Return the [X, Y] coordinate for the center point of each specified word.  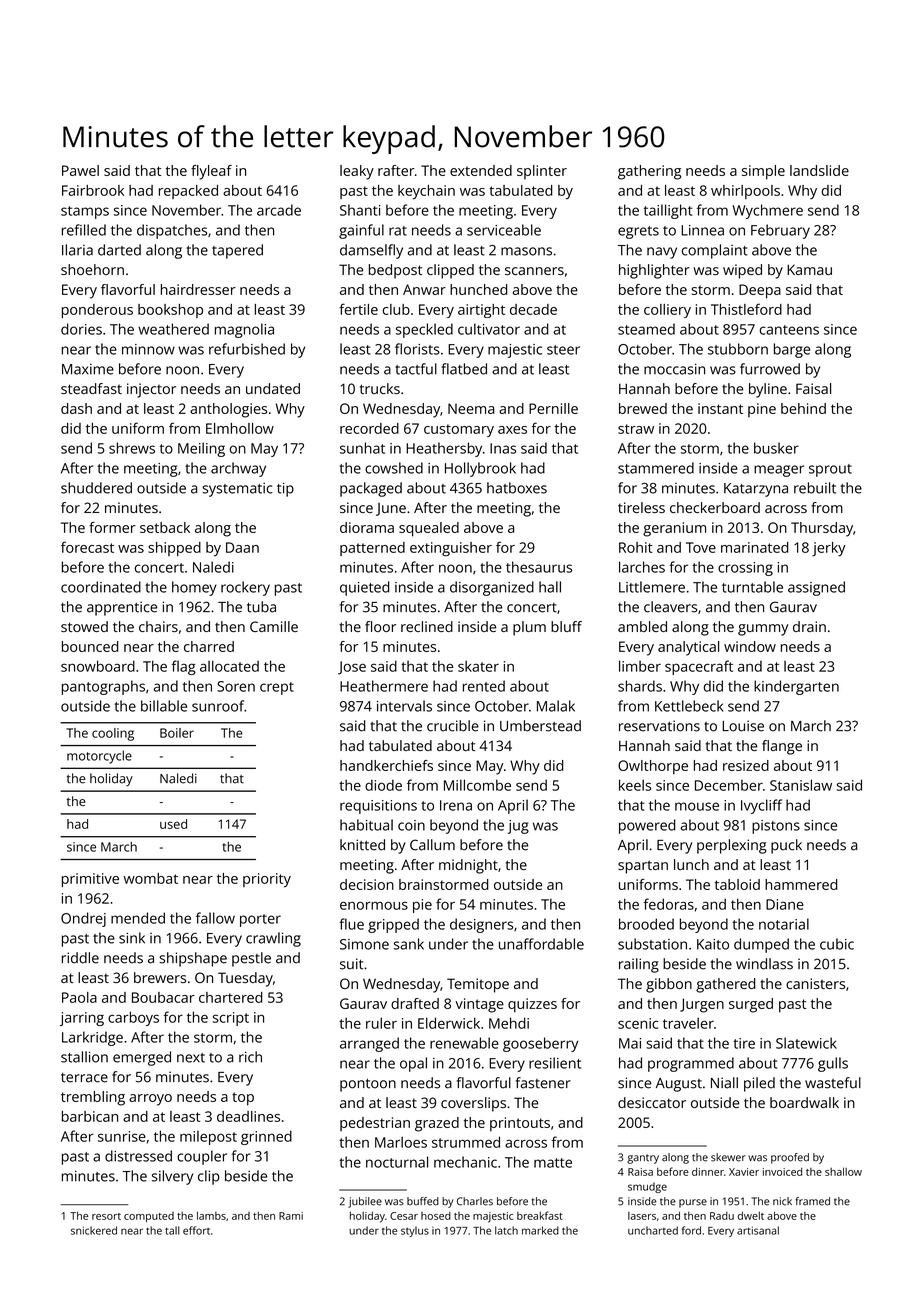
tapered [237, 251]
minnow [148, 349]
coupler [202, 1157]
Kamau [809, 269]
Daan [242, 547]
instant [720, 408]
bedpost [396, 271]
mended [138, 918]
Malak [556, 706]
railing [639, 965]
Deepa [760, 291]
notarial [784, 924]
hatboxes [517, 488]
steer [563, 350]
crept [277, 688]
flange [782, 747]
